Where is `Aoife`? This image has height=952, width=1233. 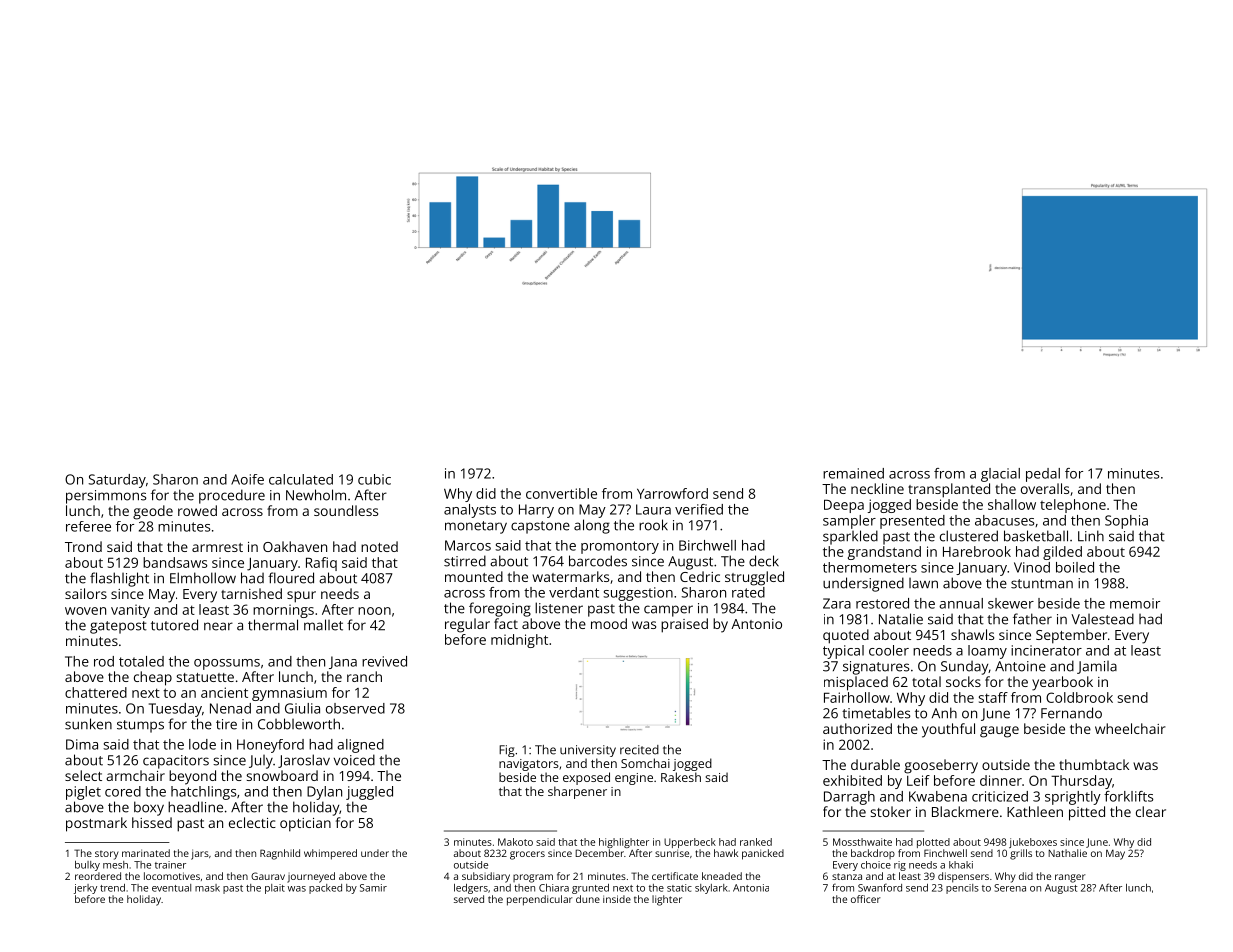
Aoife is located at coordinates (247, 479).
